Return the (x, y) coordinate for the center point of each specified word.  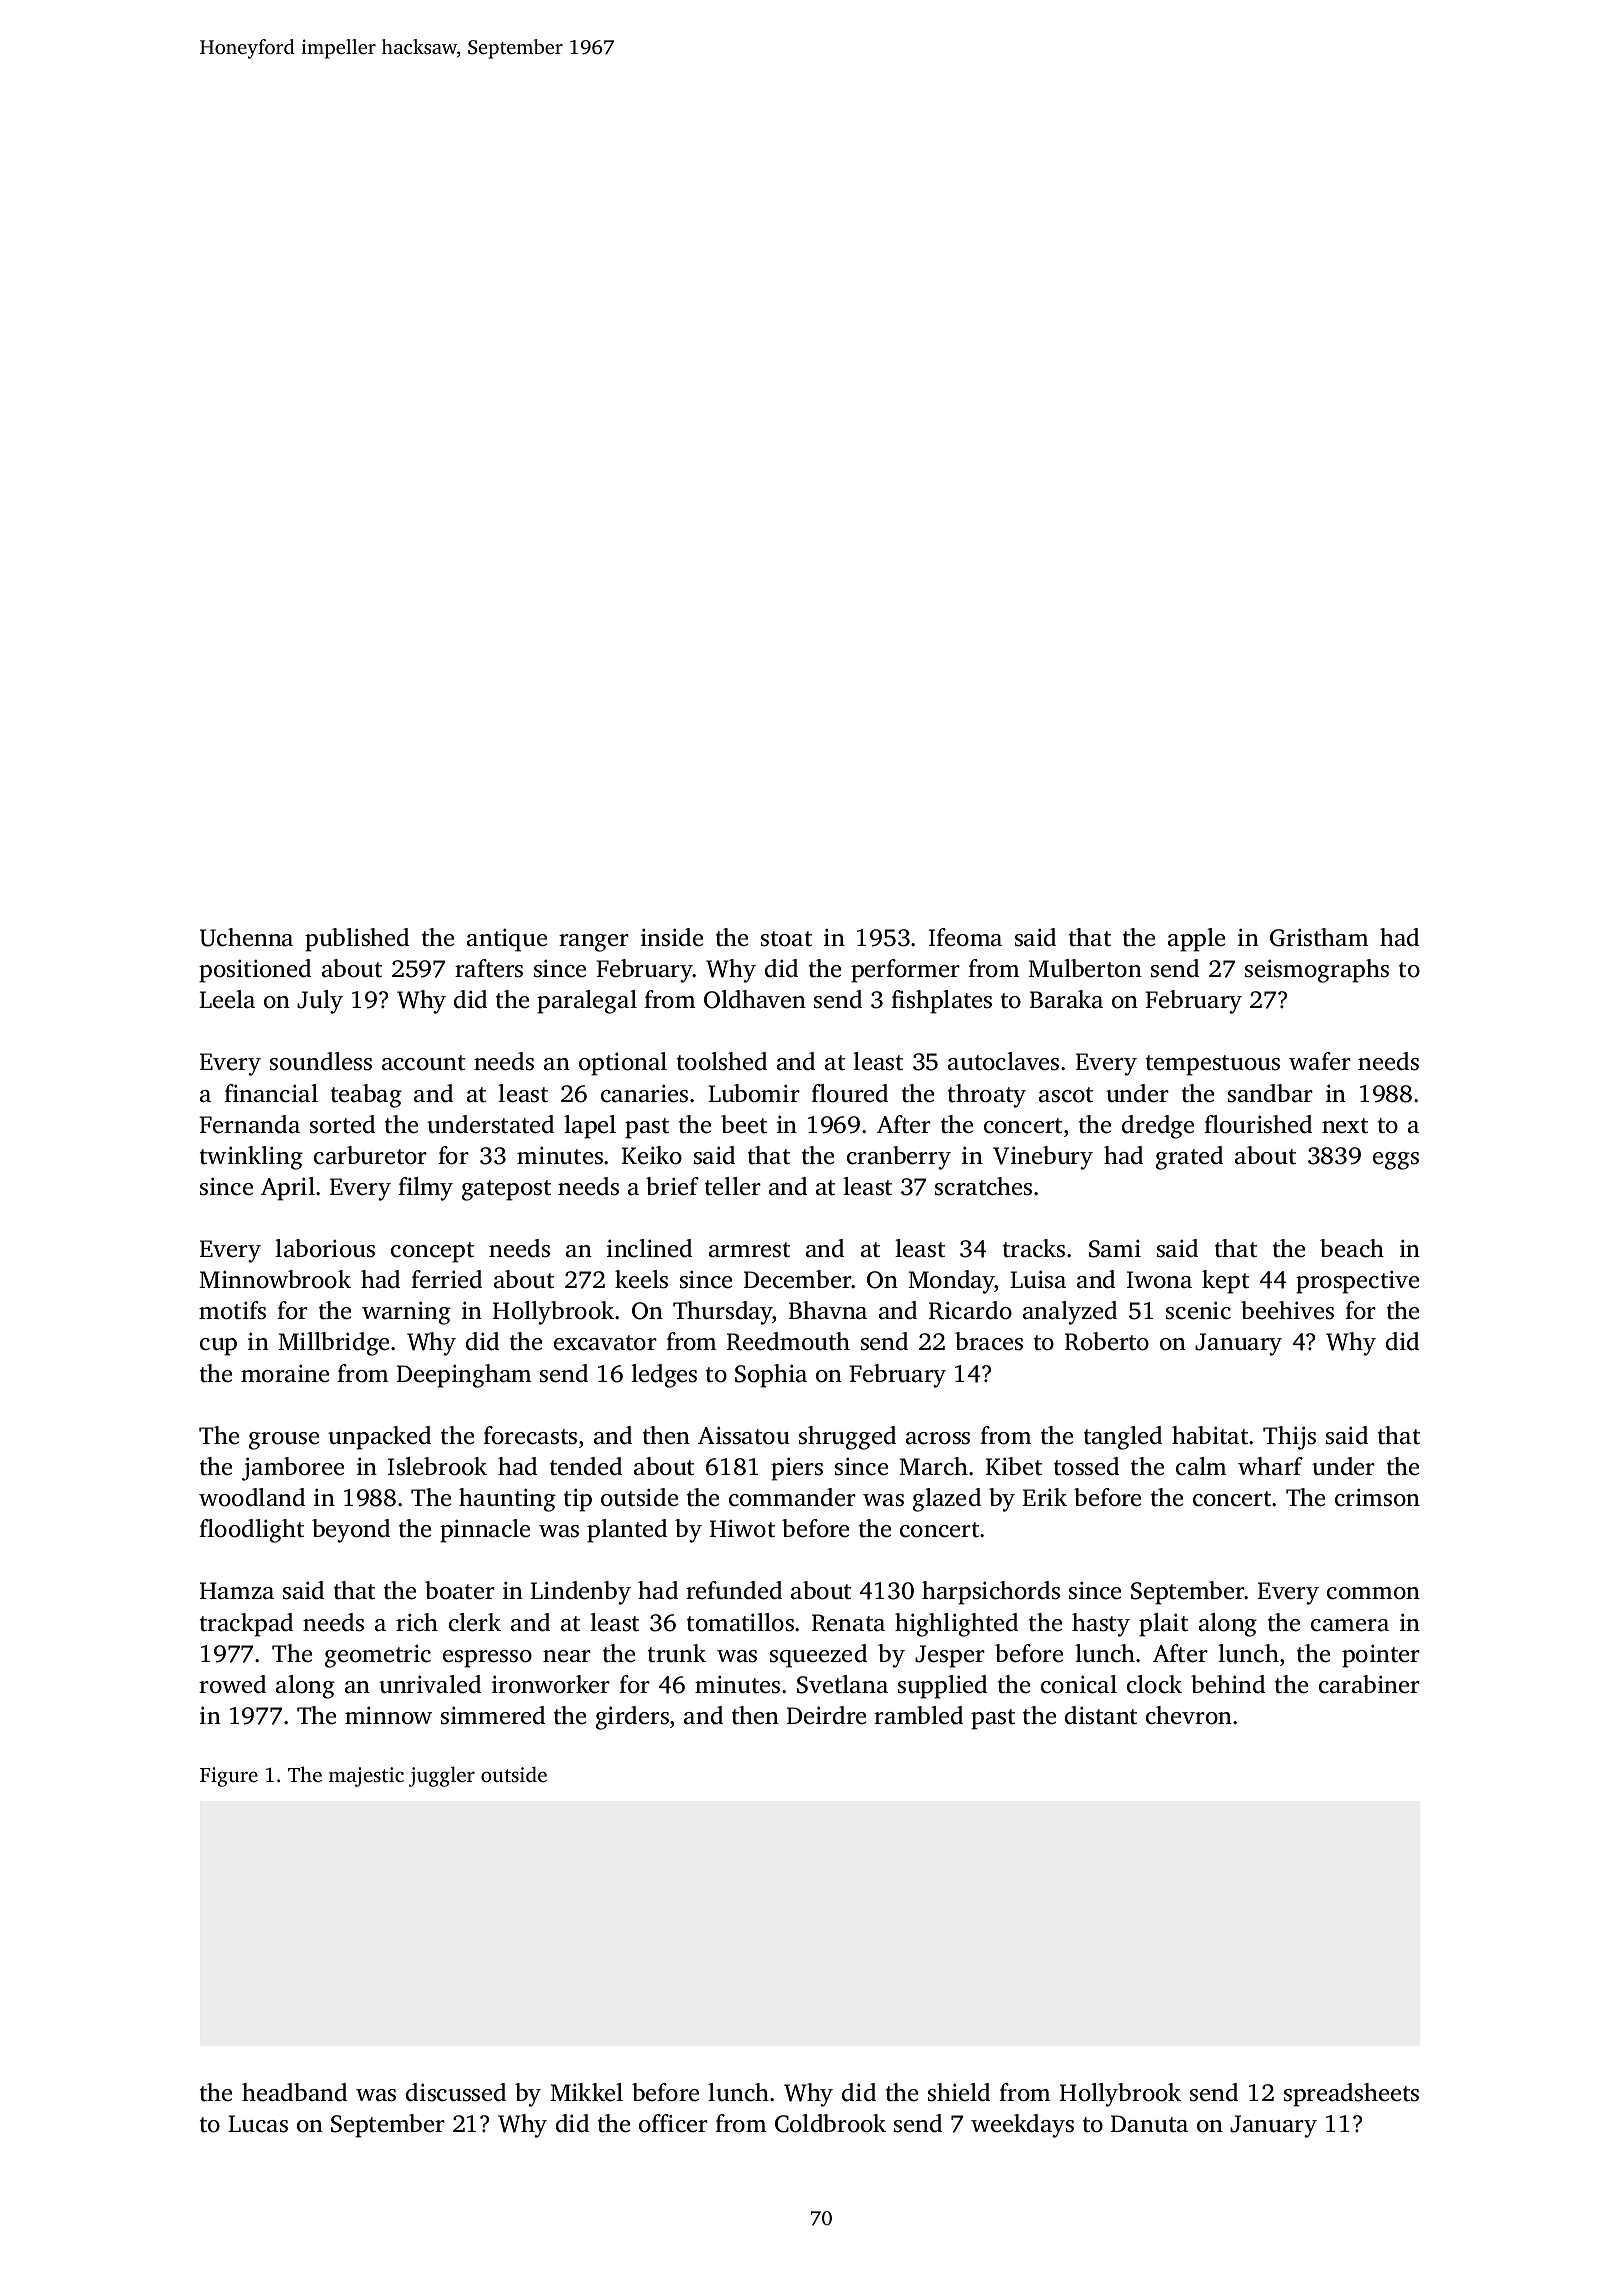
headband (294, 2092)
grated (1189, 1158)
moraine (285, 1373)
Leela (227, 999)
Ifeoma (965, 937)
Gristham (1319, 937)
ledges (664, 1376)
